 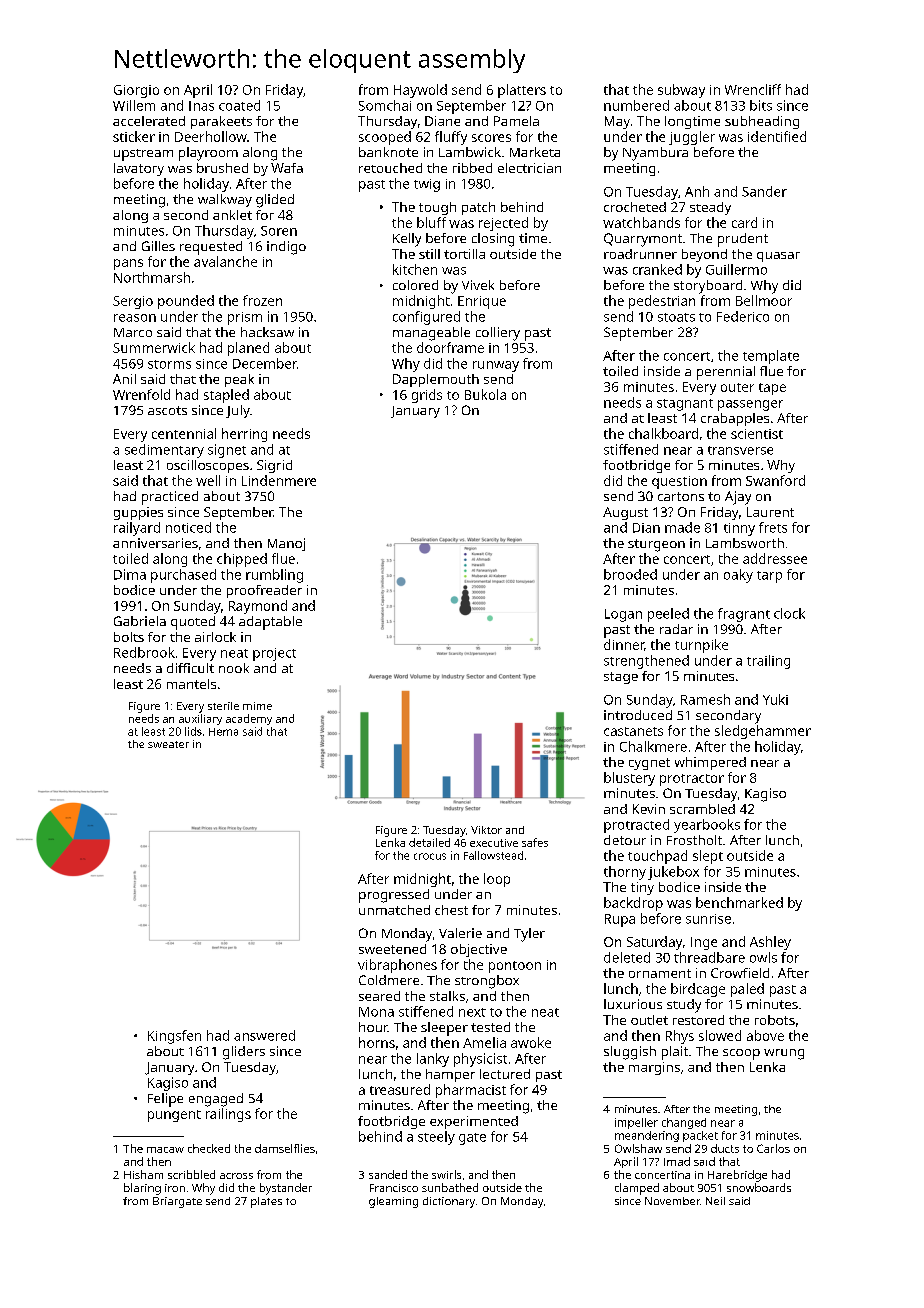 I want to click on railings, so click(x=228, y=1115).
